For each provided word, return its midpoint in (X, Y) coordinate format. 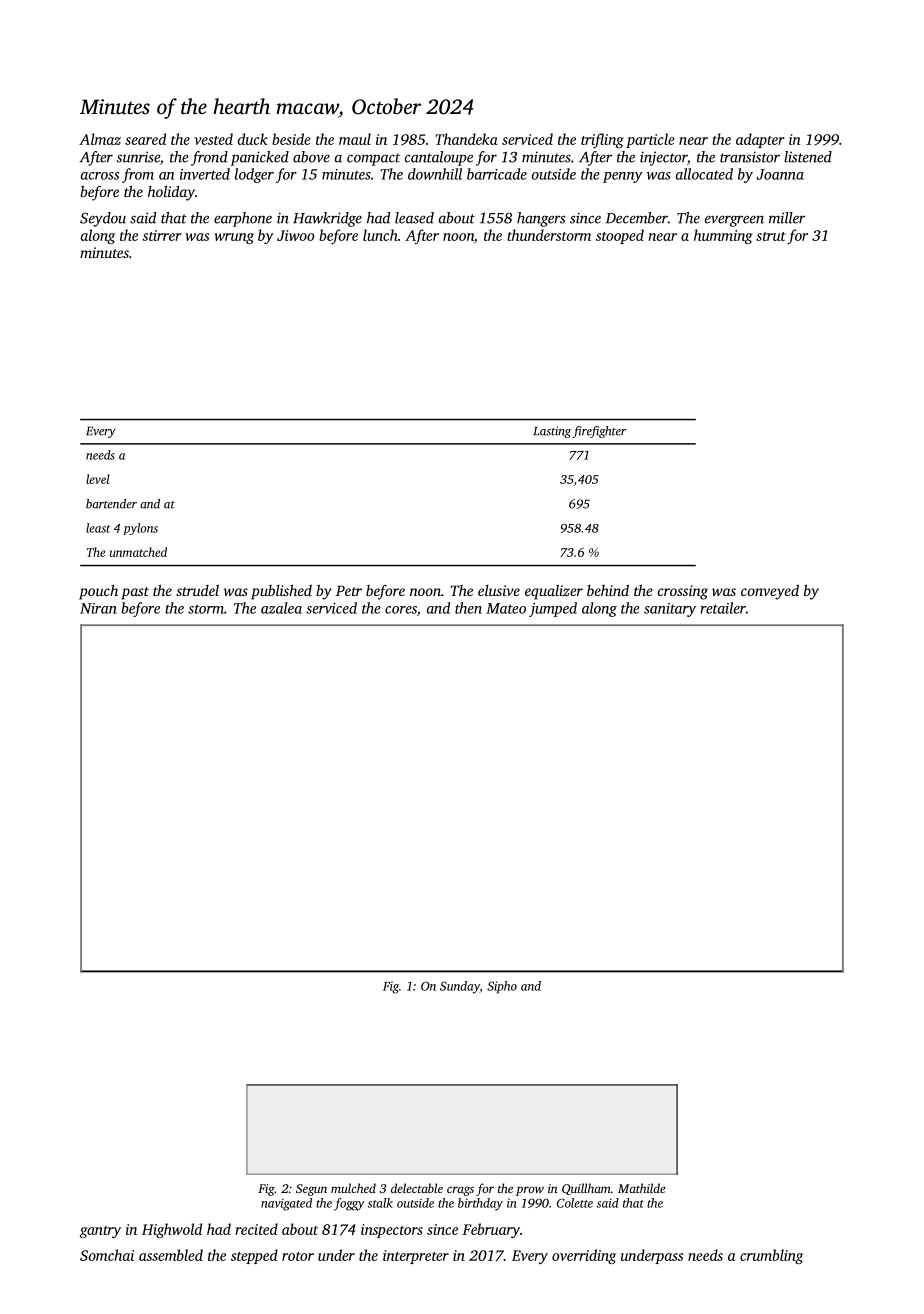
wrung (234, 238)
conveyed (770, 592)
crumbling (771, 1256)
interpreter (416, 1257)
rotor (298, 1256)
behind (608, 590)
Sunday (460, 987)
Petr (349, 590)
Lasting (552, 432)
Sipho (502, 987)
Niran (98, 608)
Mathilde (641, 1188)
